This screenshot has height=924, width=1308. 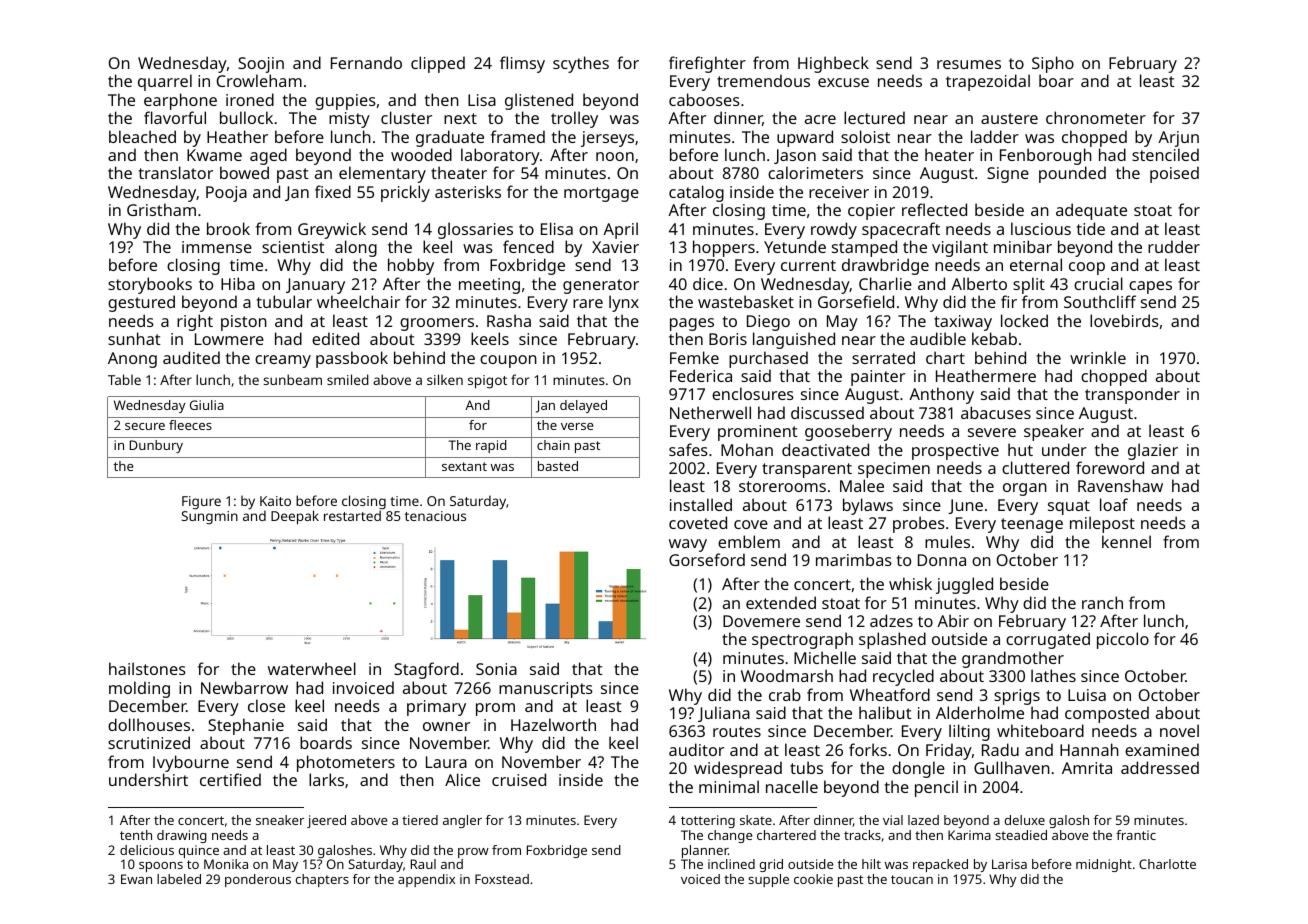 What do you see at coordinates (136, 835) in the screenshot?
I see `tenth` at bounding box center [136, 835].
